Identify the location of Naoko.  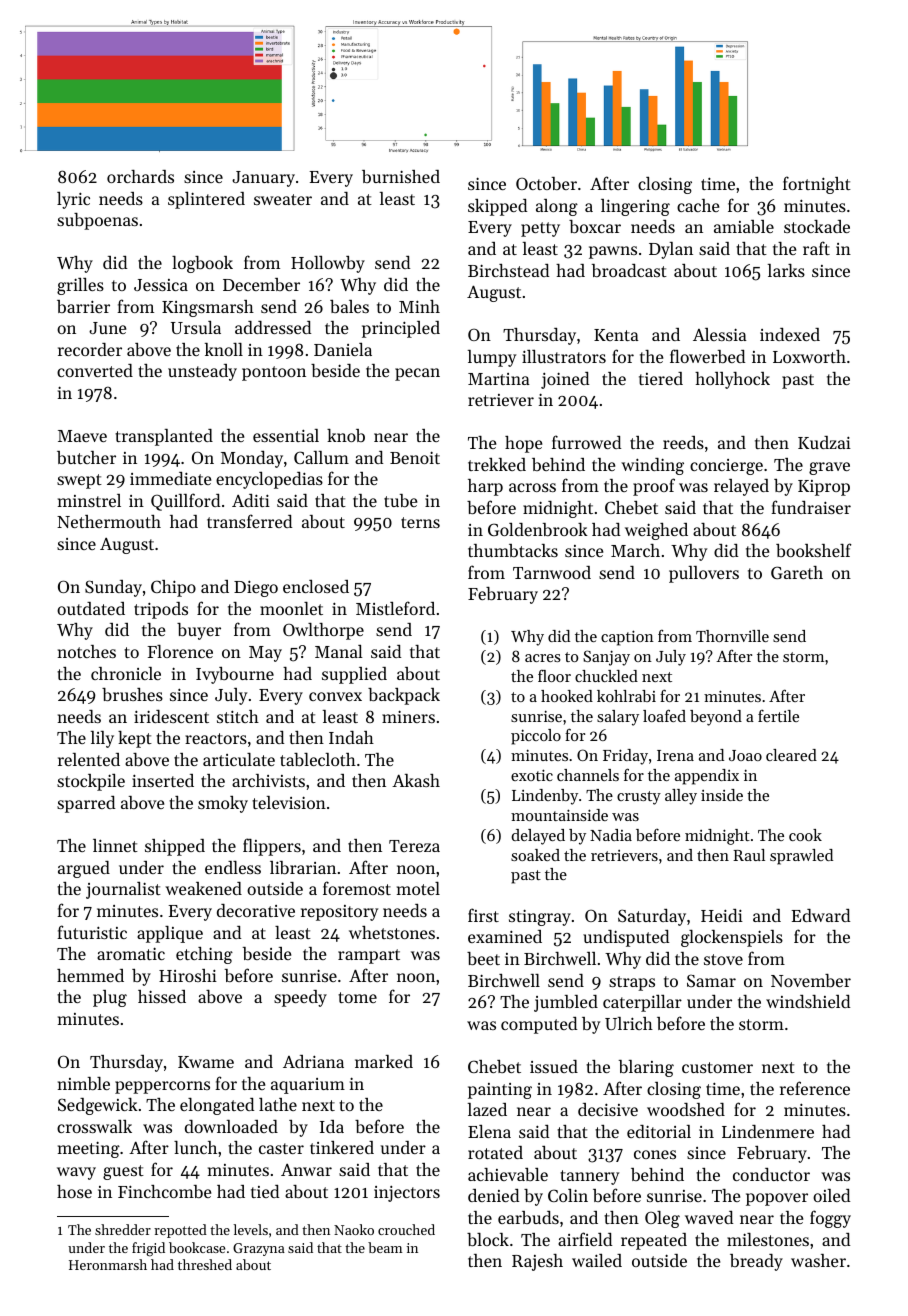
(354, 1229).
